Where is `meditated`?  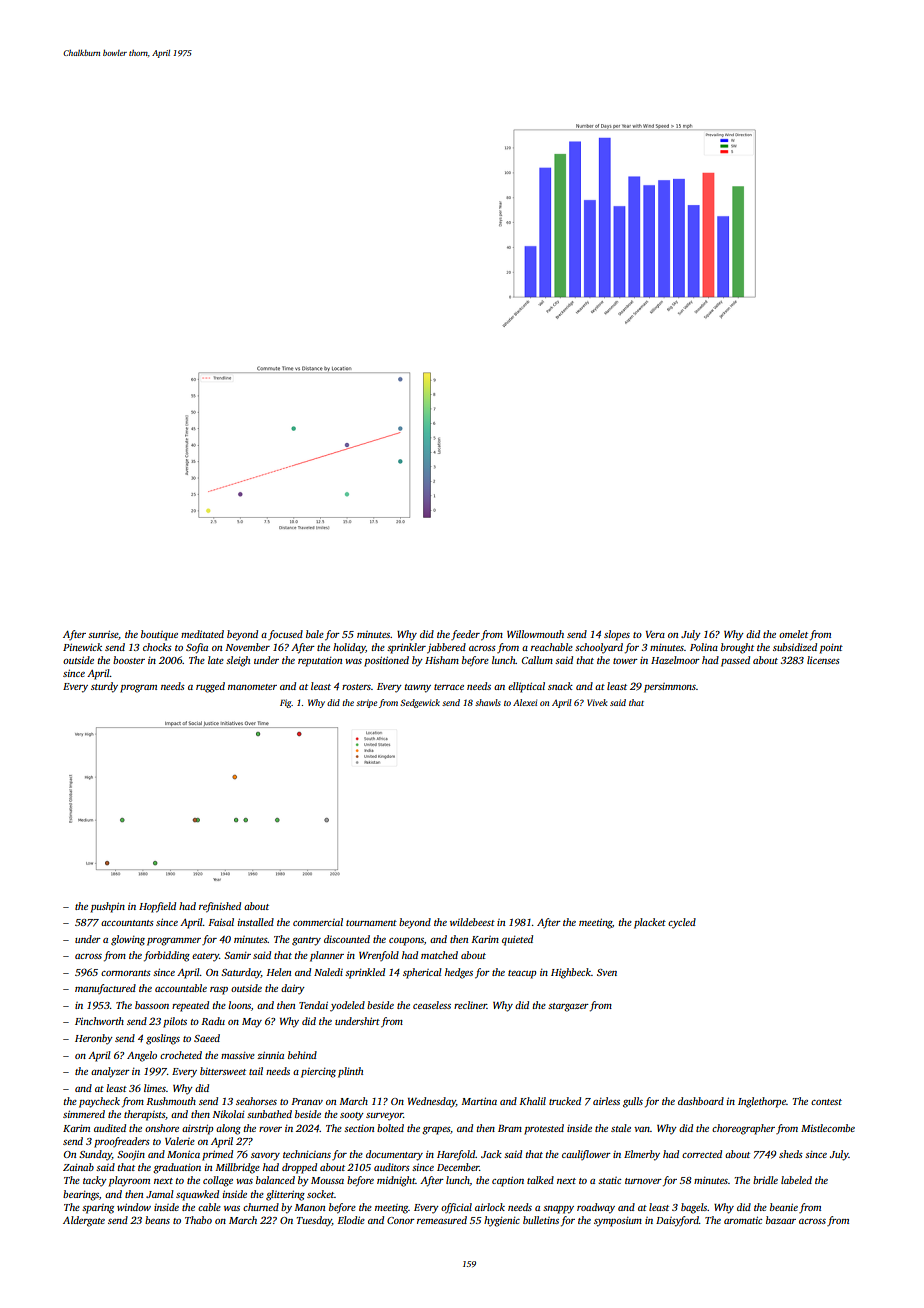
meditated is located at coordinates (202, 634).
